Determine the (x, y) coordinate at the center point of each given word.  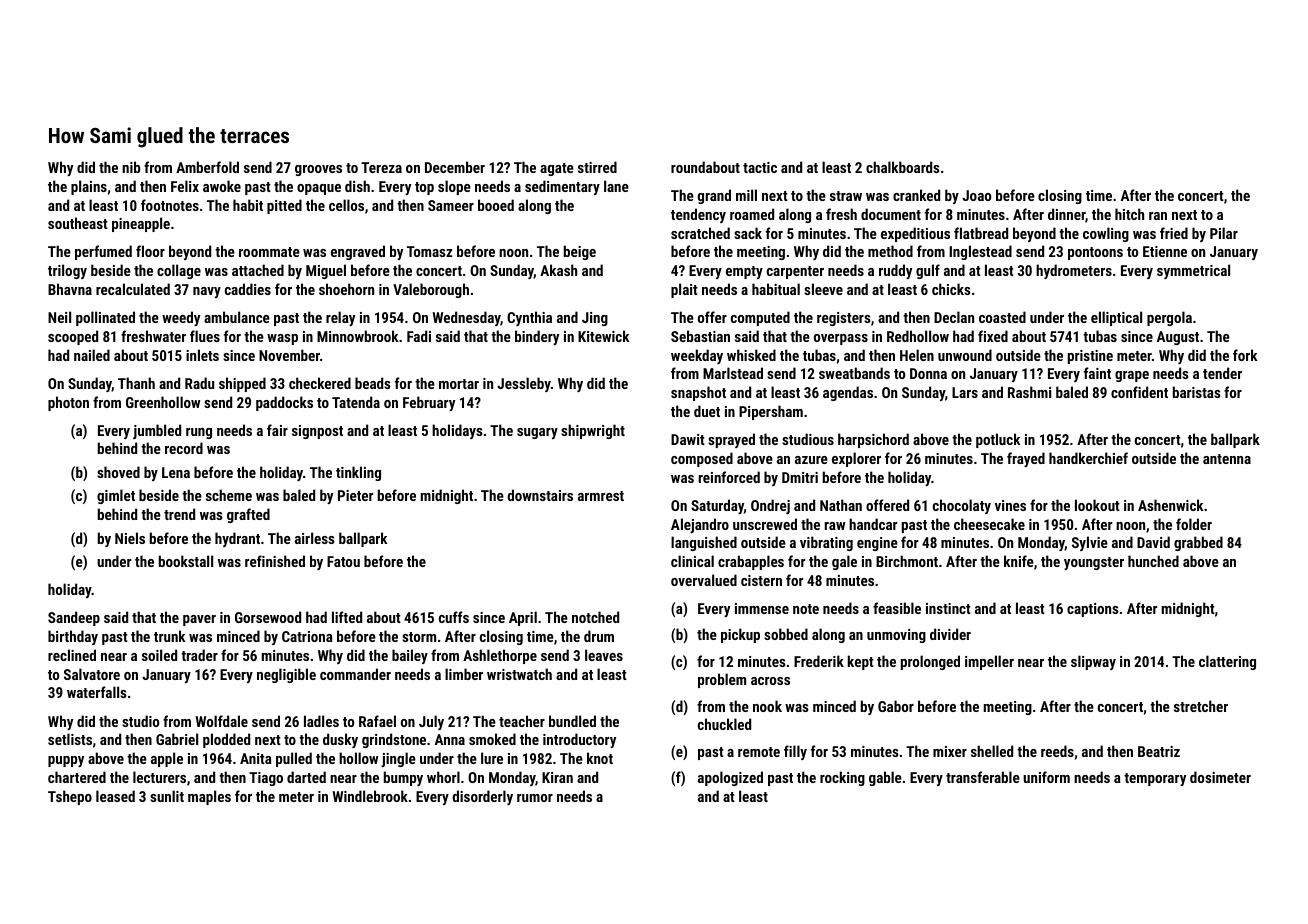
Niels (130, 538)
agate (557, 169)
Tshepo (70, 797)
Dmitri (800, 477)
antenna (1227, 459)
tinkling (358, 473)
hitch (1129, 214)
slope (454, 187)
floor (150, 251)
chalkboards (903, 167)
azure (811, 460)
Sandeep (74, 618)
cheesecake (989, 524)
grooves (318, 170)
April (523, 618)
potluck (998, 440)
